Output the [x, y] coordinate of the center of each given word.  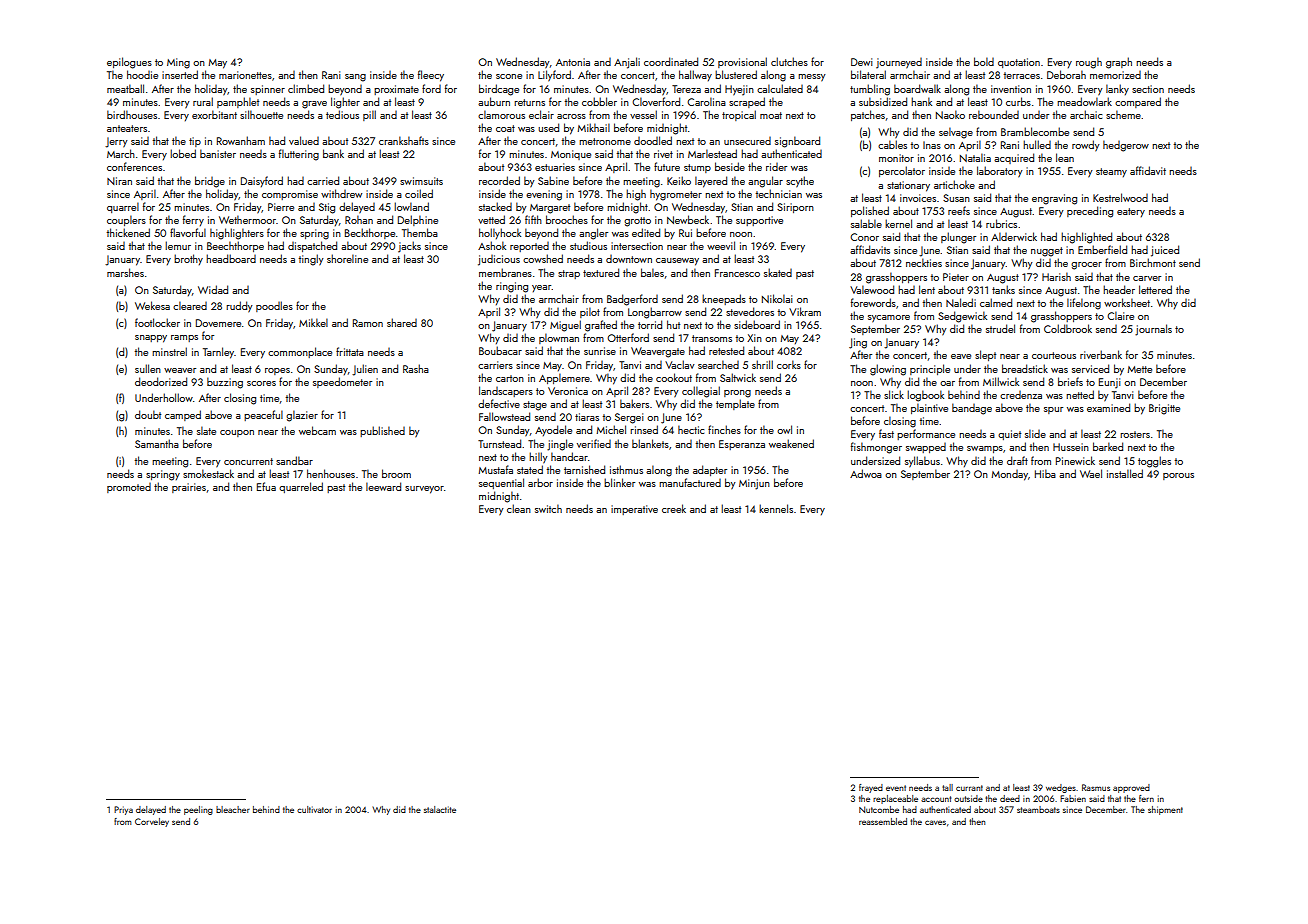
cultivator [314, 809]
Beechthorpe [235, 246]
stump [697, 168]
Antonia [573, 62]
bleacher [233, 809]
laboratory [1000, 172]
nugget [1047, 252]
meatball [125, 88]
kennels [776, 508]
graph [1119, 63]
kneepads [724, 299]
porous [1178, 476]
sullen [148, 368]
